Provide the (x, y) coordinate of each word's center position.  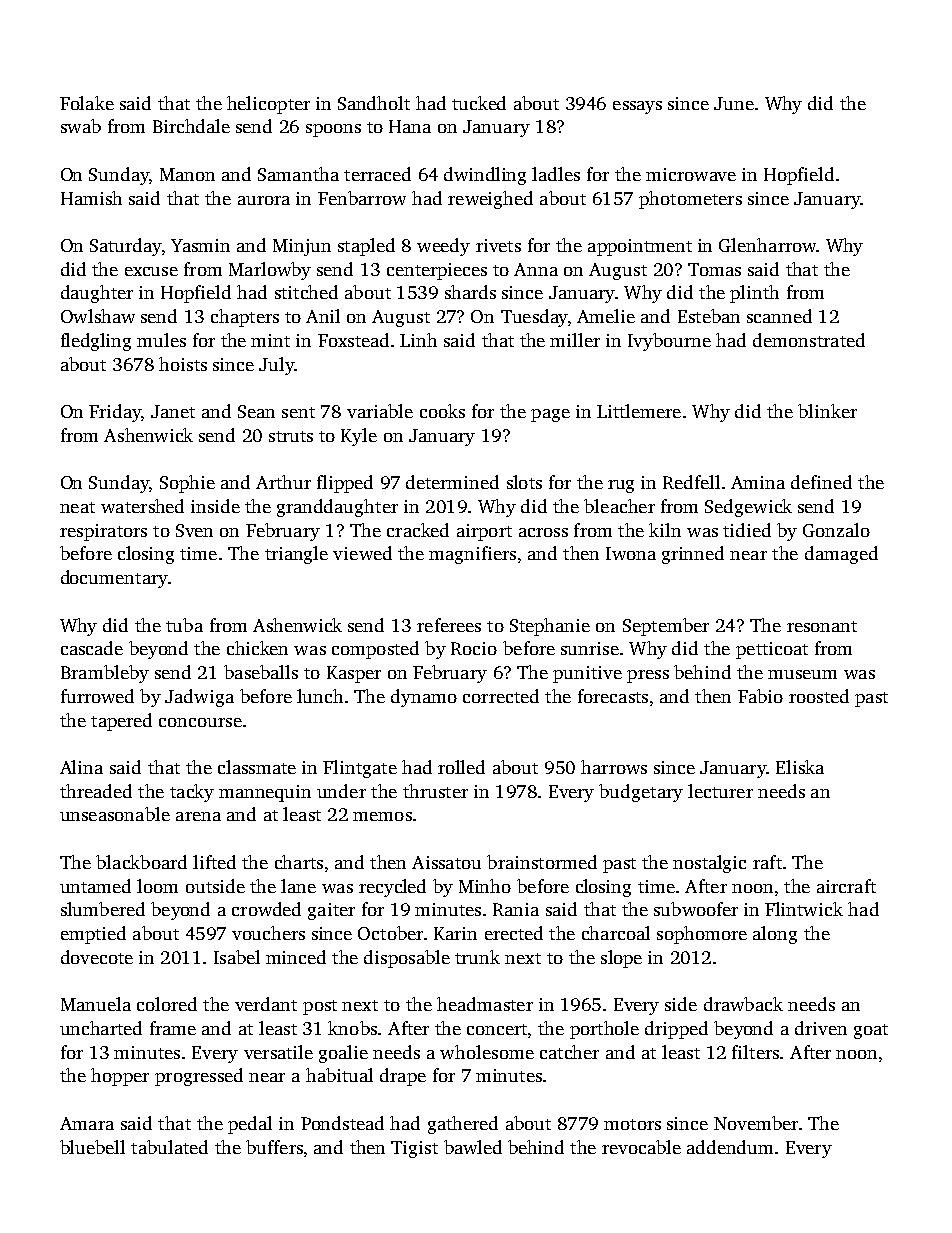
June (734, 103)
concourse (200, 722)
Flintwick (804, 909)
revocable (641, 1147)
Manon (187, 174)
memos (382, 816)
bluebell (92, 1147)
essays (637, 107)
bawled (473, 1147)
